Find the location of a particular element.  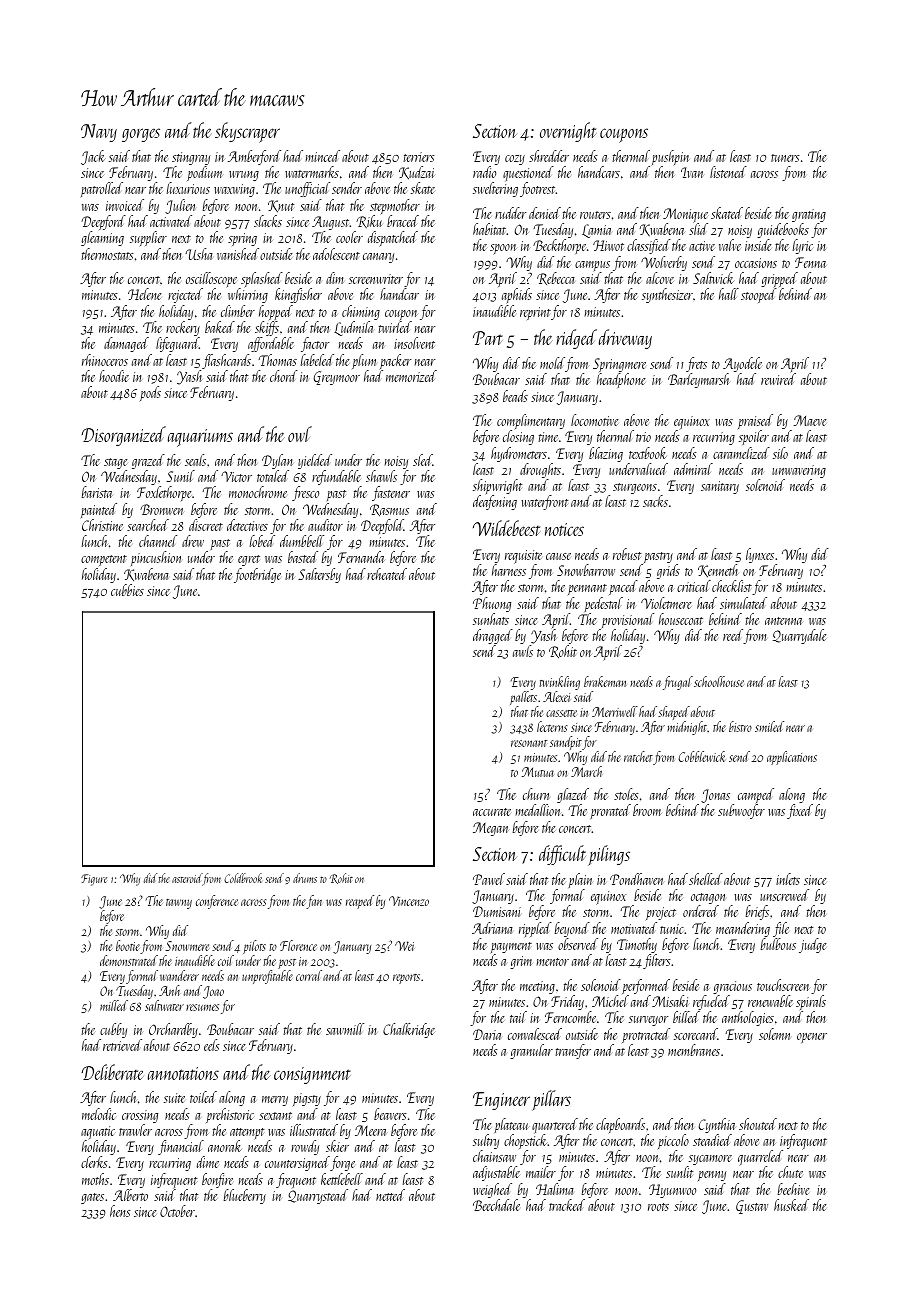

invoiced is located at coordinates (125, 205).
